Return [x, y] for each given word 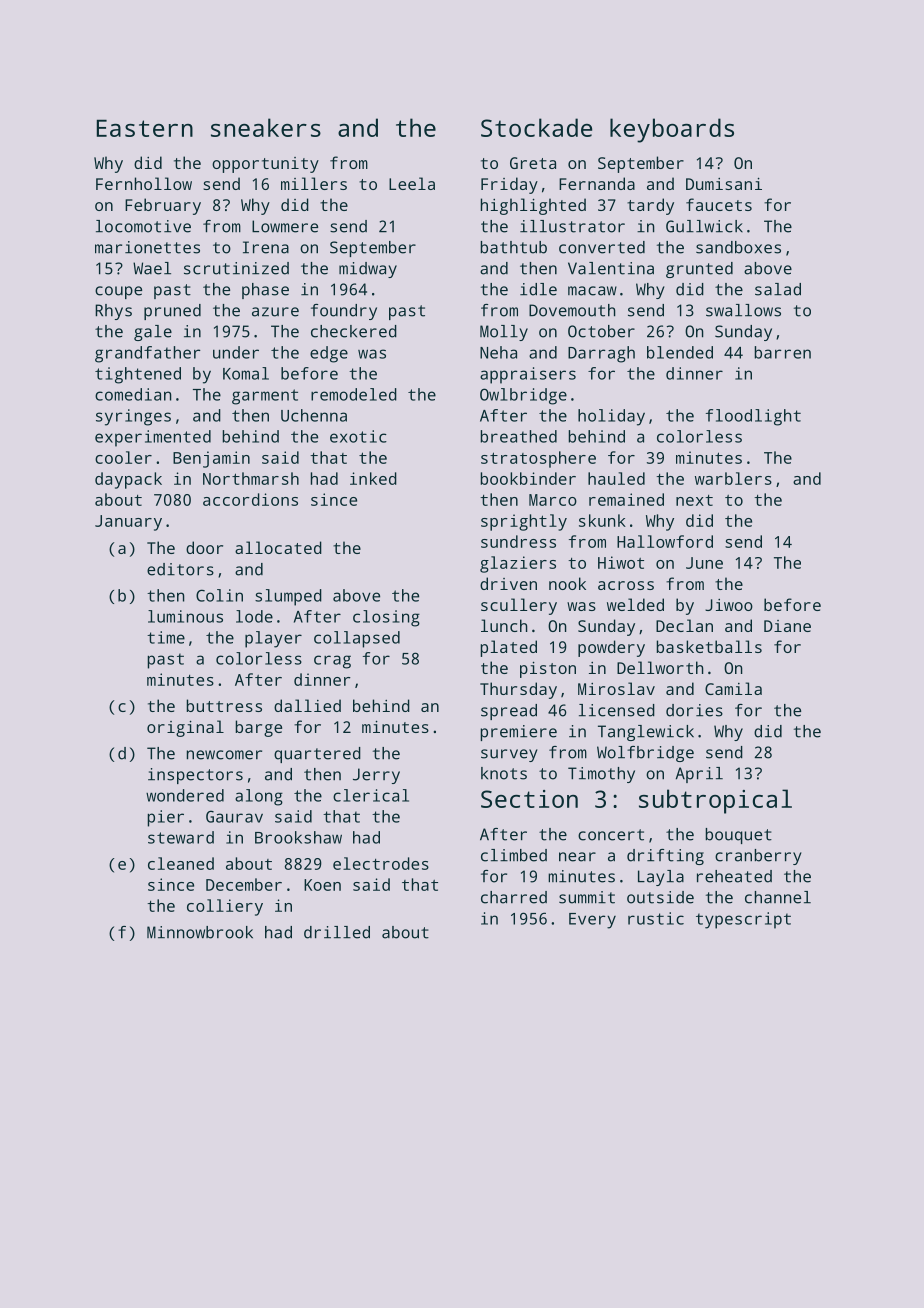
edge [329, 354]
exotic [358, 436]
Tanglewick [646, 733]
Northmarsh [251, 478]
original [185, 728]
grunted [699, 270]
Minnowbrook [200, 932]
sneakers [266, 127]
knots [504, 773]
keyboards [672, 130]
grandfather [148, 354]
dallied [307, 705]
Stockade [536, 127]
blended [680, 352]
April [699, 775]
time [166, 637]
